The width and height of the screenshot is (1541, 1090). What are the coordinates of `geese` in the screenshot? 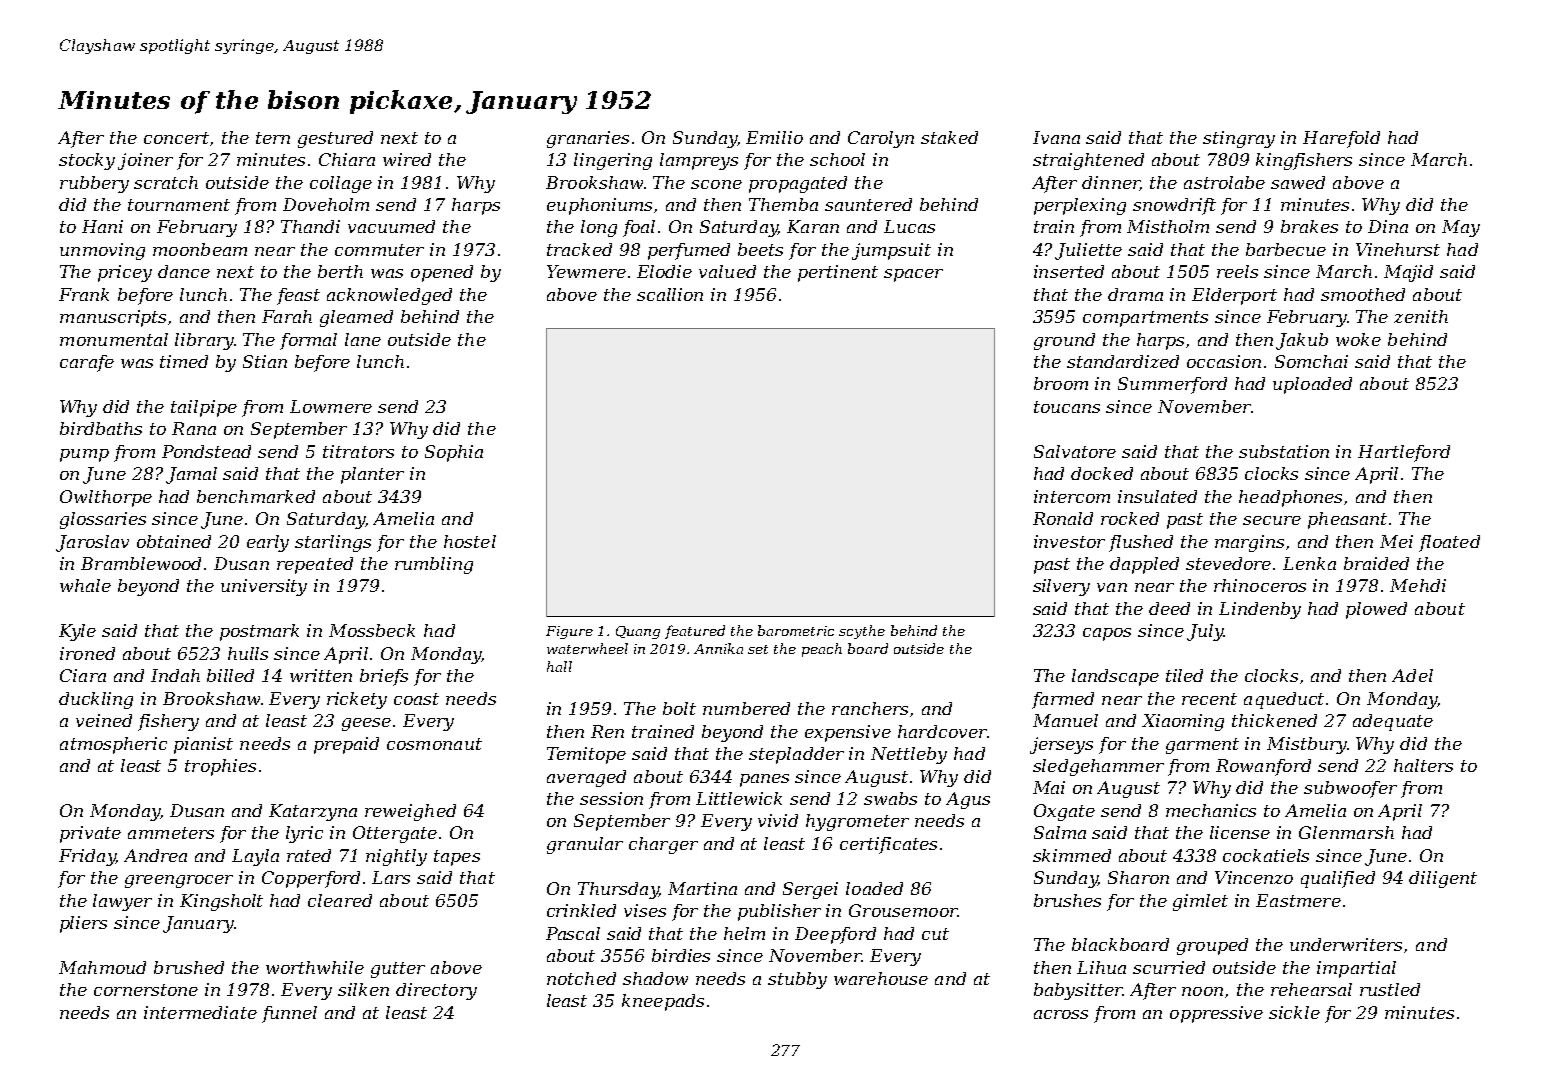 It's located at (366, 724).
